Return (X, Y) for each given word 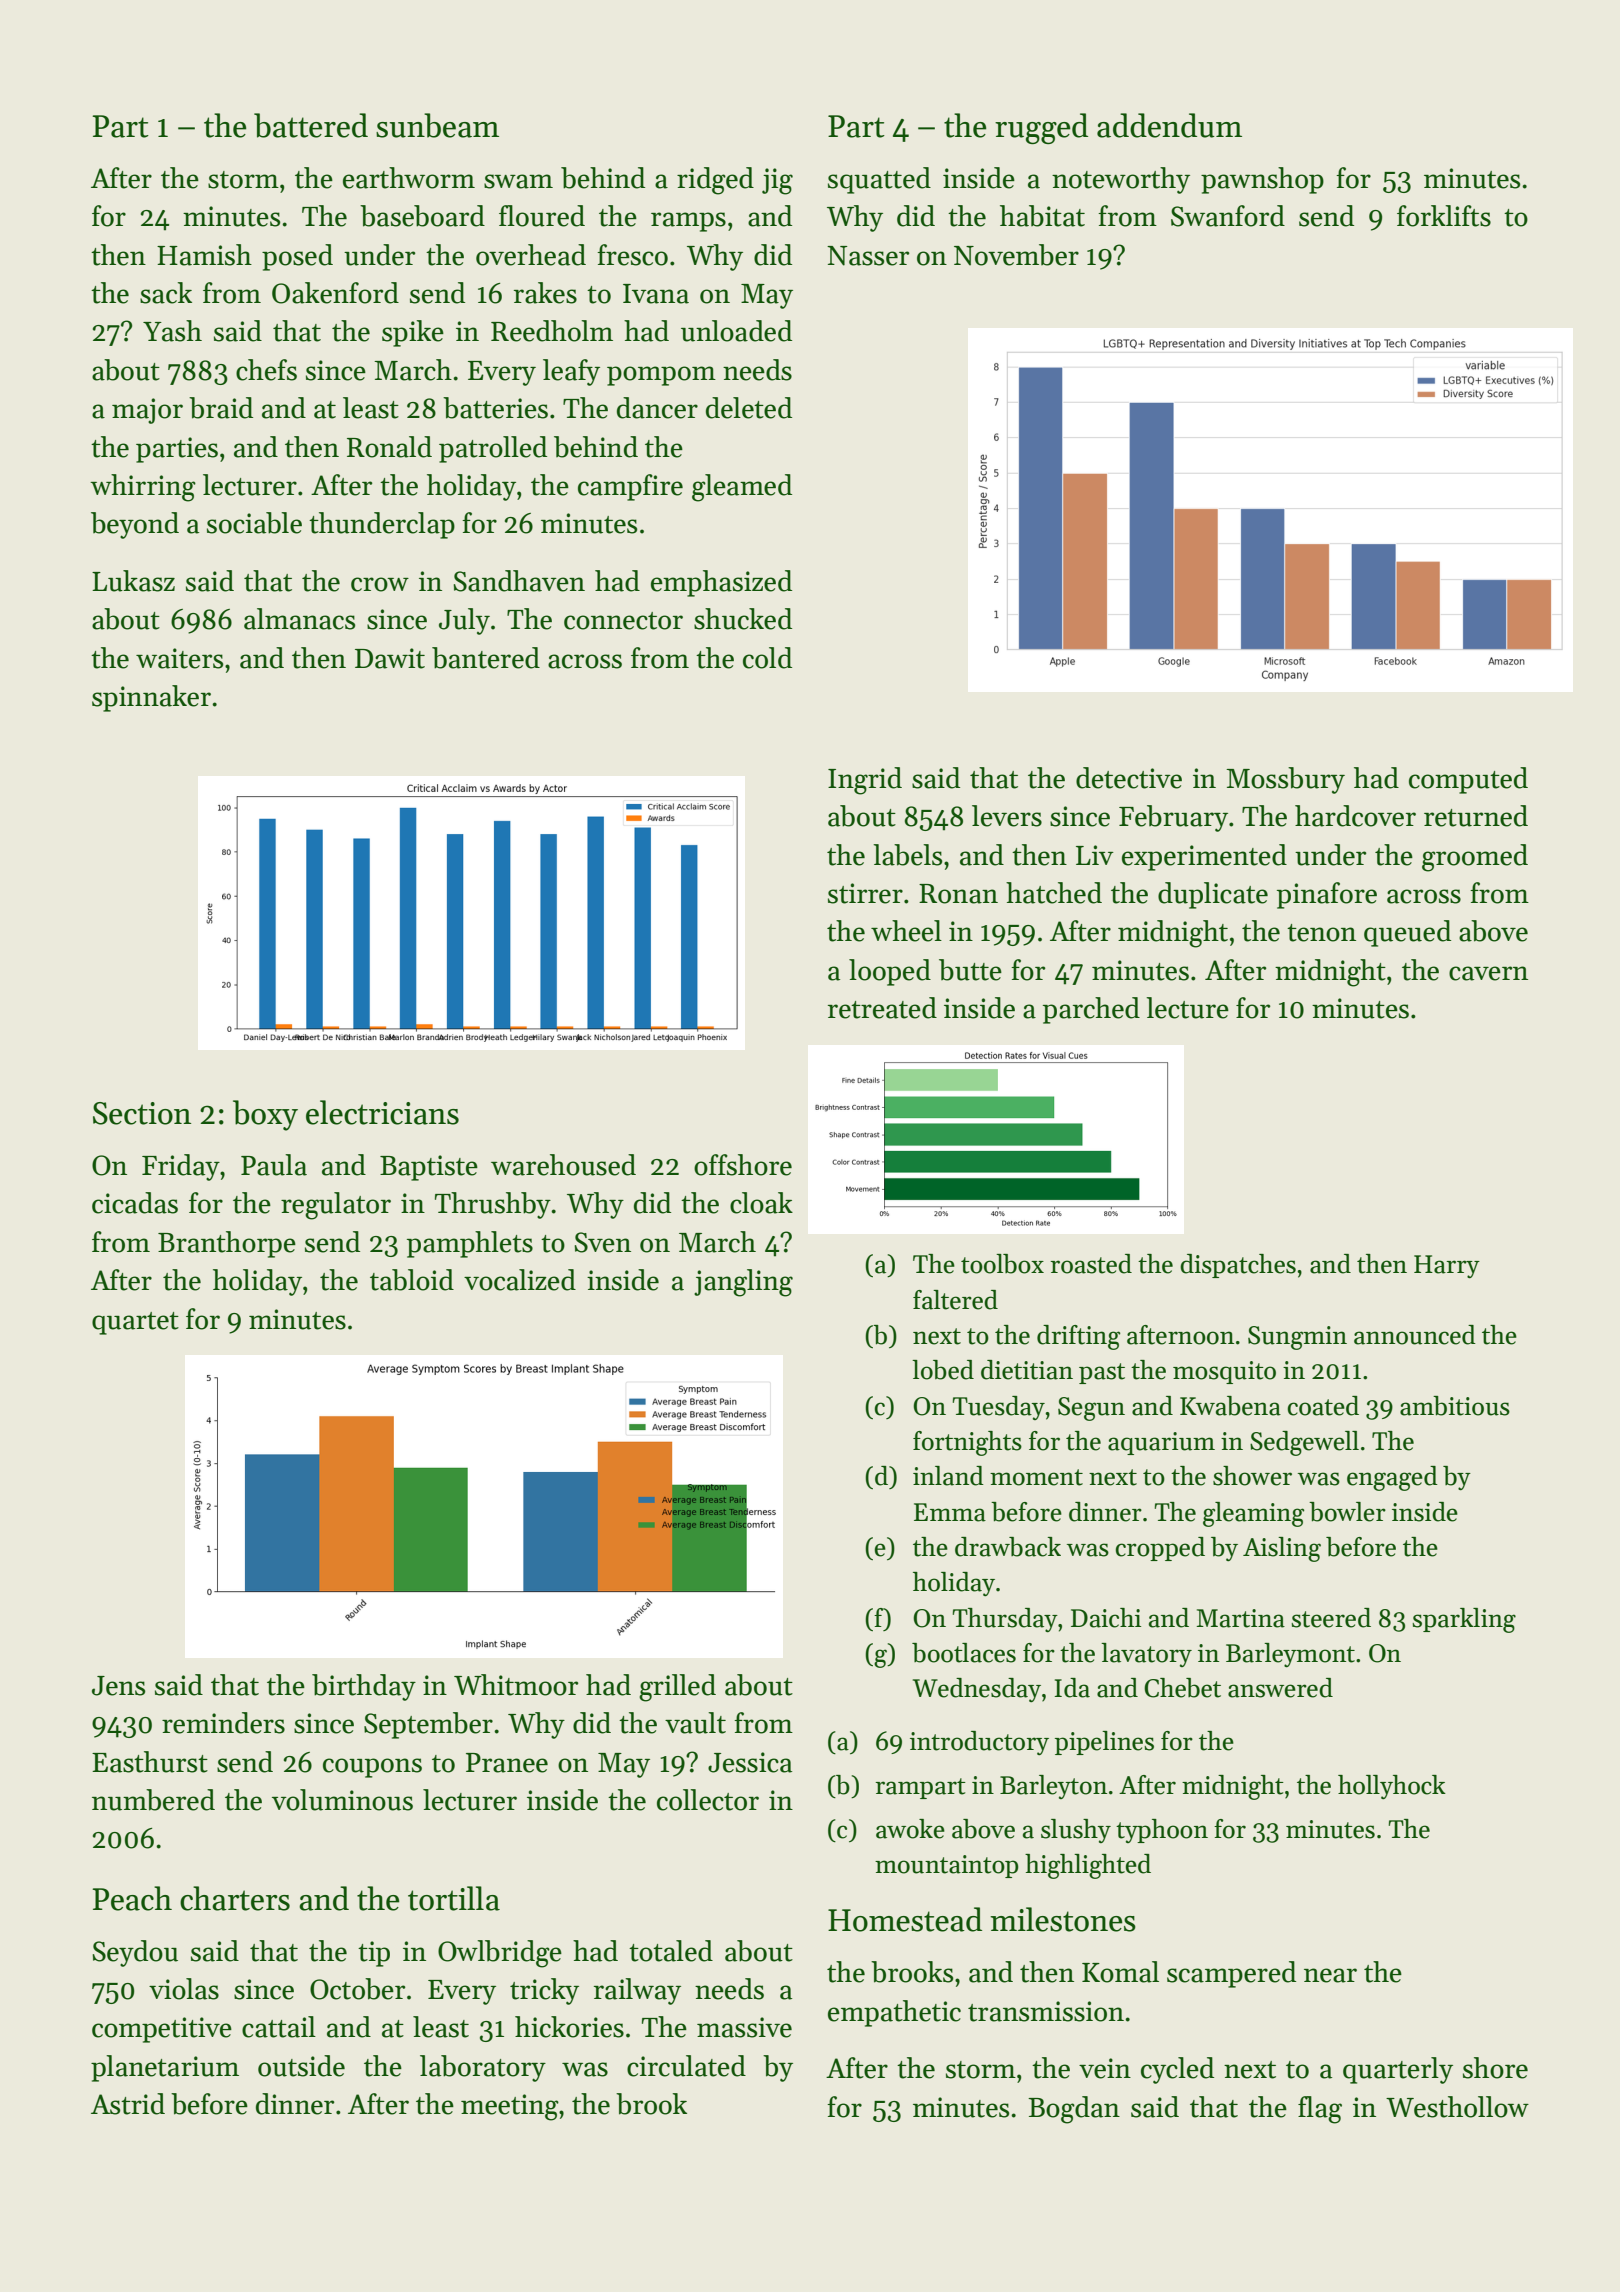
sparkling (1464, 1620)
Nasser (868, 256)
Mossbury (1285, 780)
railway (637, 1991)
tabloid (412, 1280)
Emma (950, 1512)
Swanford (1228, 216)
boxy (265, 1115)
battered (311, 125)
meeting (510, 2107)
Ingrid (865, 781)
